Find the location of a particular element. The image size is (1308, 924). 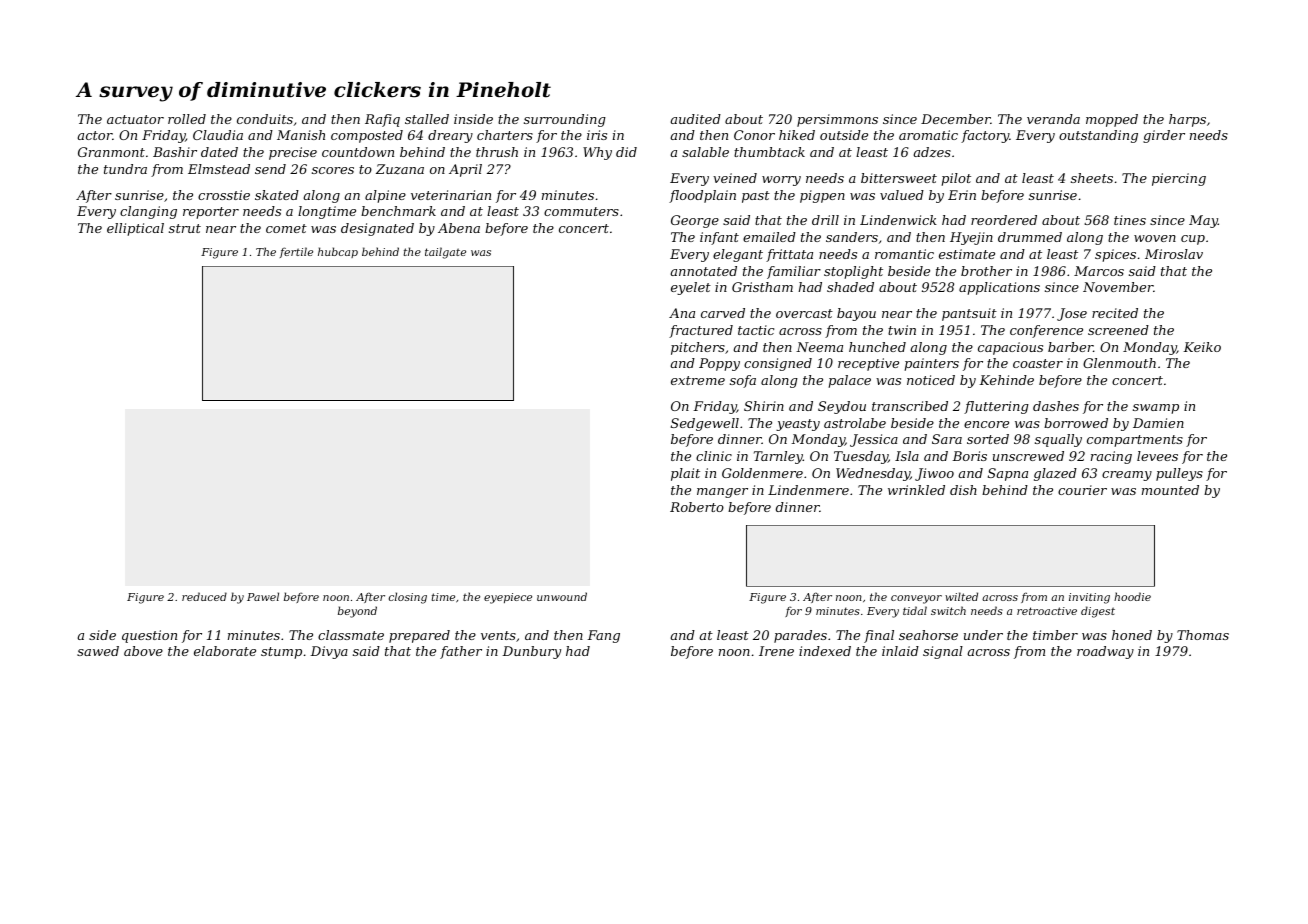

fertile is located at coordinates (296, 252).
